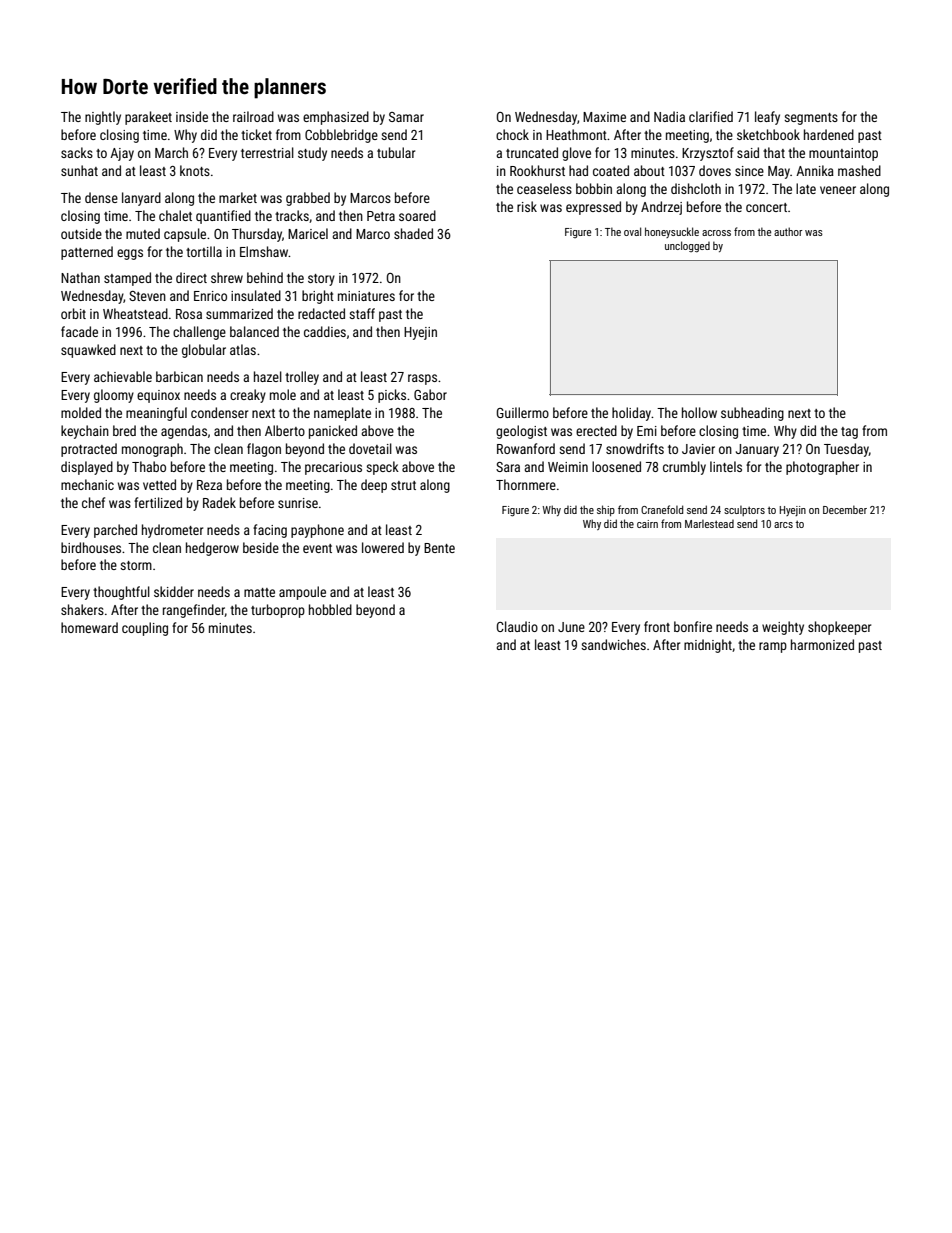 The image size is (952, 1233). Describe the element at coordinates (317, 531) in the page. I see `payphone` at that location.
